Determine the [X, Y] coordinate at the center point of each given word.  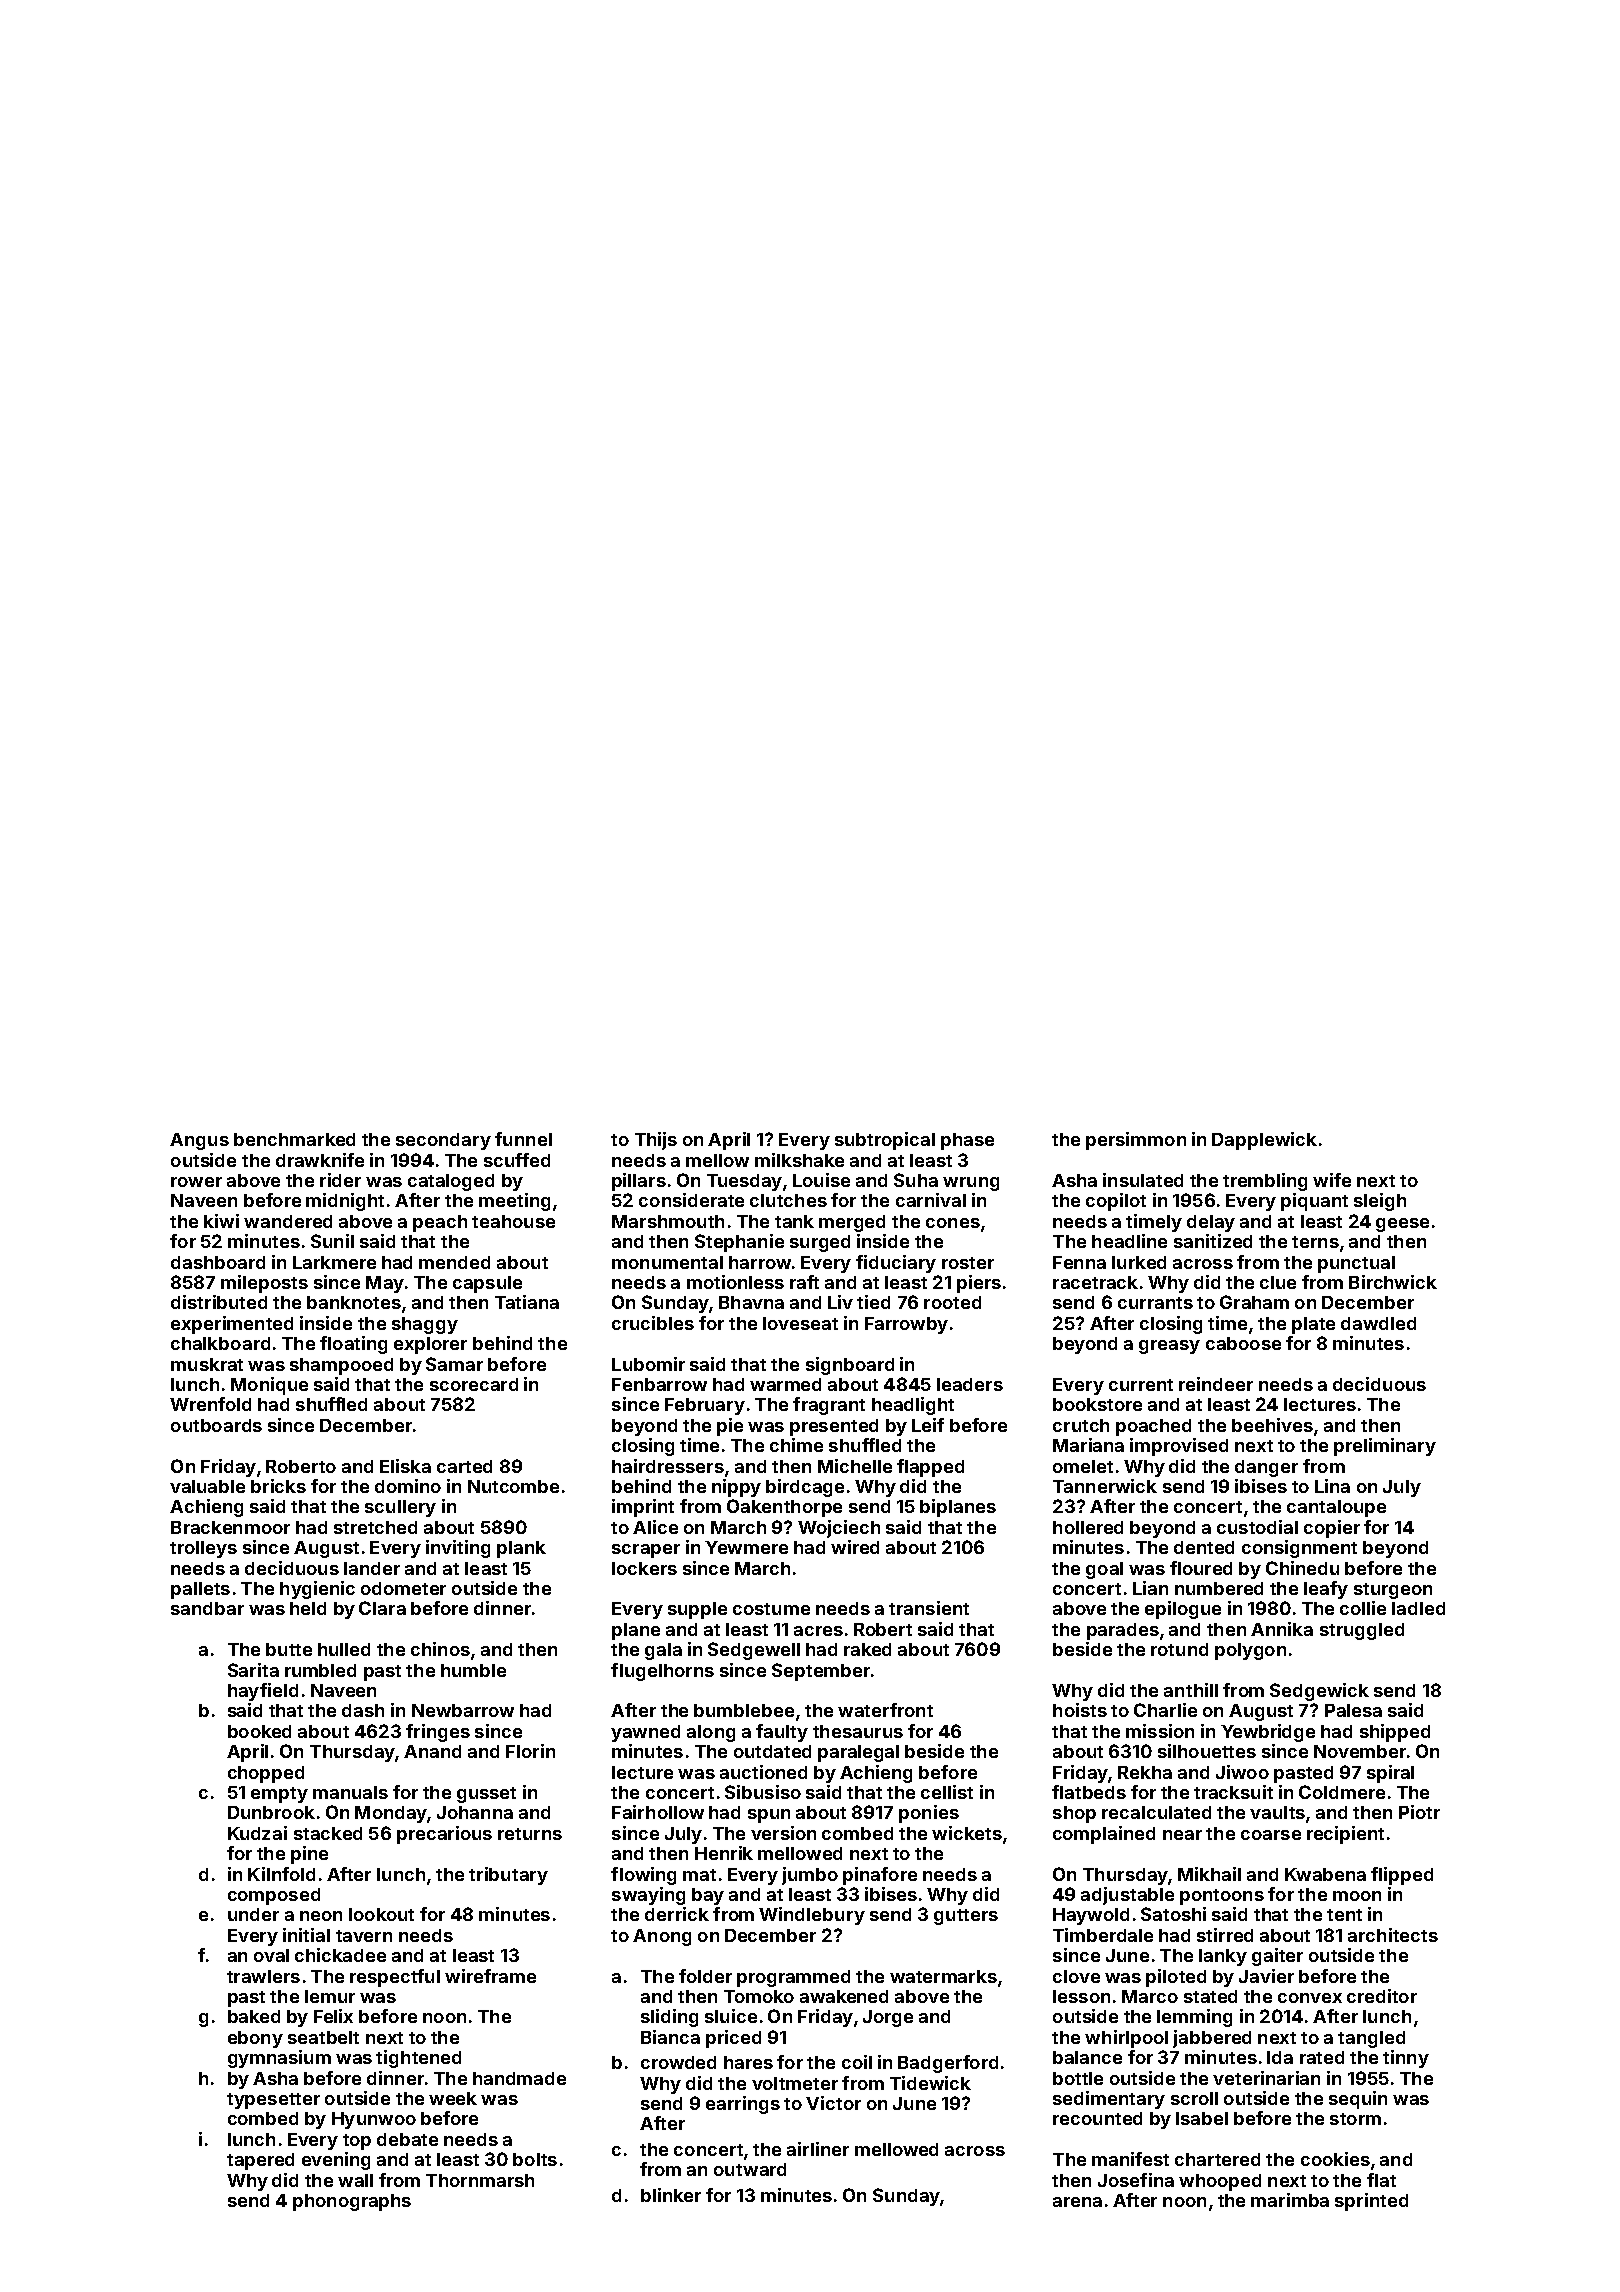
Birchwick [1393, 1282]
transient [929, 1608]
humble [473, 1670]
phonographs [352, 2202]
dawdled [1378, 1323]
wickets [967, 1833]
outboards [216, 1425]
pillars [639, 1182]
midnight [345, 1202]
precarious [444, 1835]
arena [1077, 2202]
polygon [1250, 1651]
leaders [970, 1384]
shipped [1395, 1733]
